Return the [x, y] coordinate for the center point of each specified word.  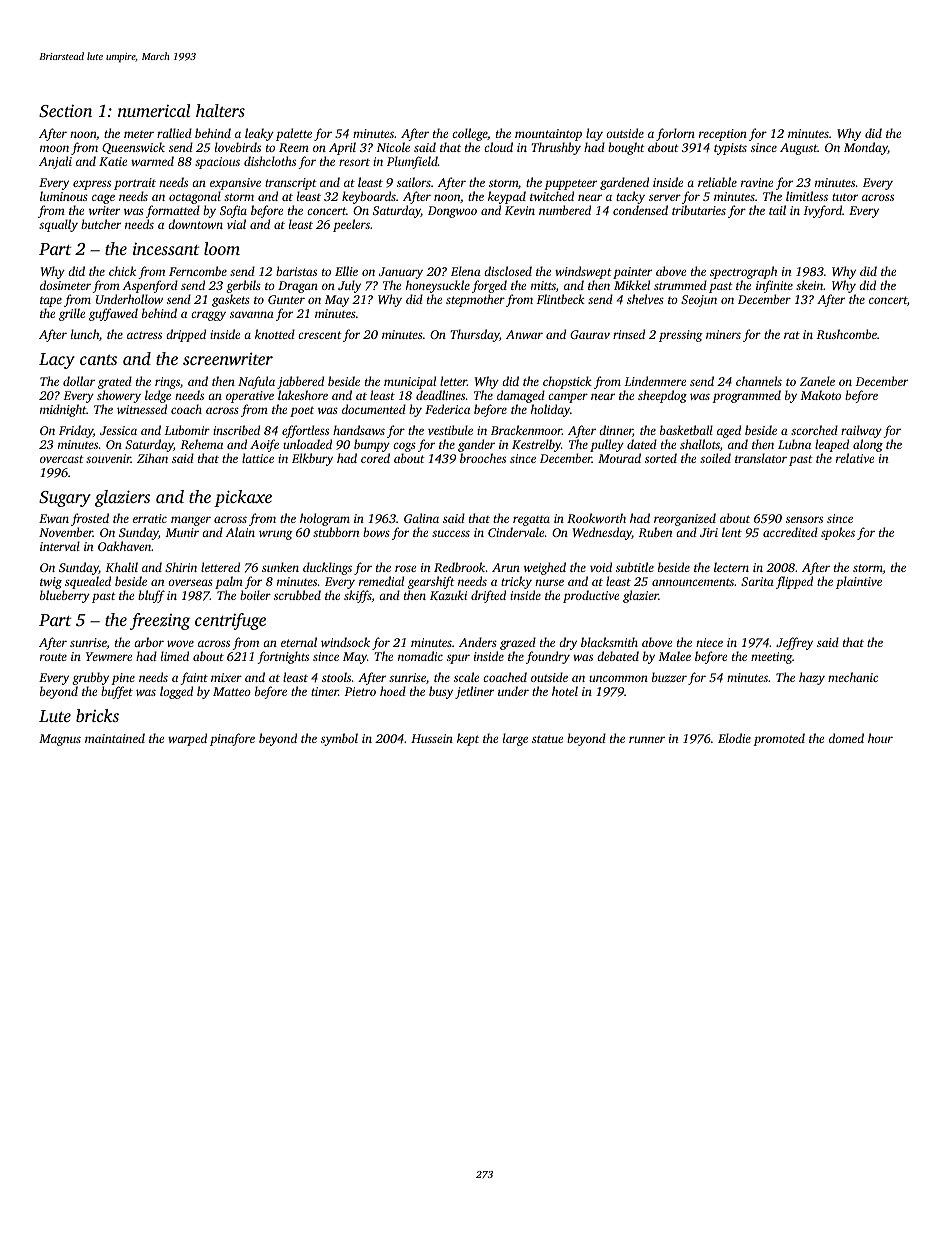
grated [115, 382]
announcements [693, 582]
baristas [296, 271]
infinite [774, 286]
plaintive [859, 582]
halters [220, 110]
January [401, 273]
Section [65, 111]
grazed [518, 643]
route [53, 657]
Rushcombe [847, 334]
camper [568, 398]
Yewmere [109, 656]
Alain [240, 532]
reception [723, 135]
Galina [421, 518]
